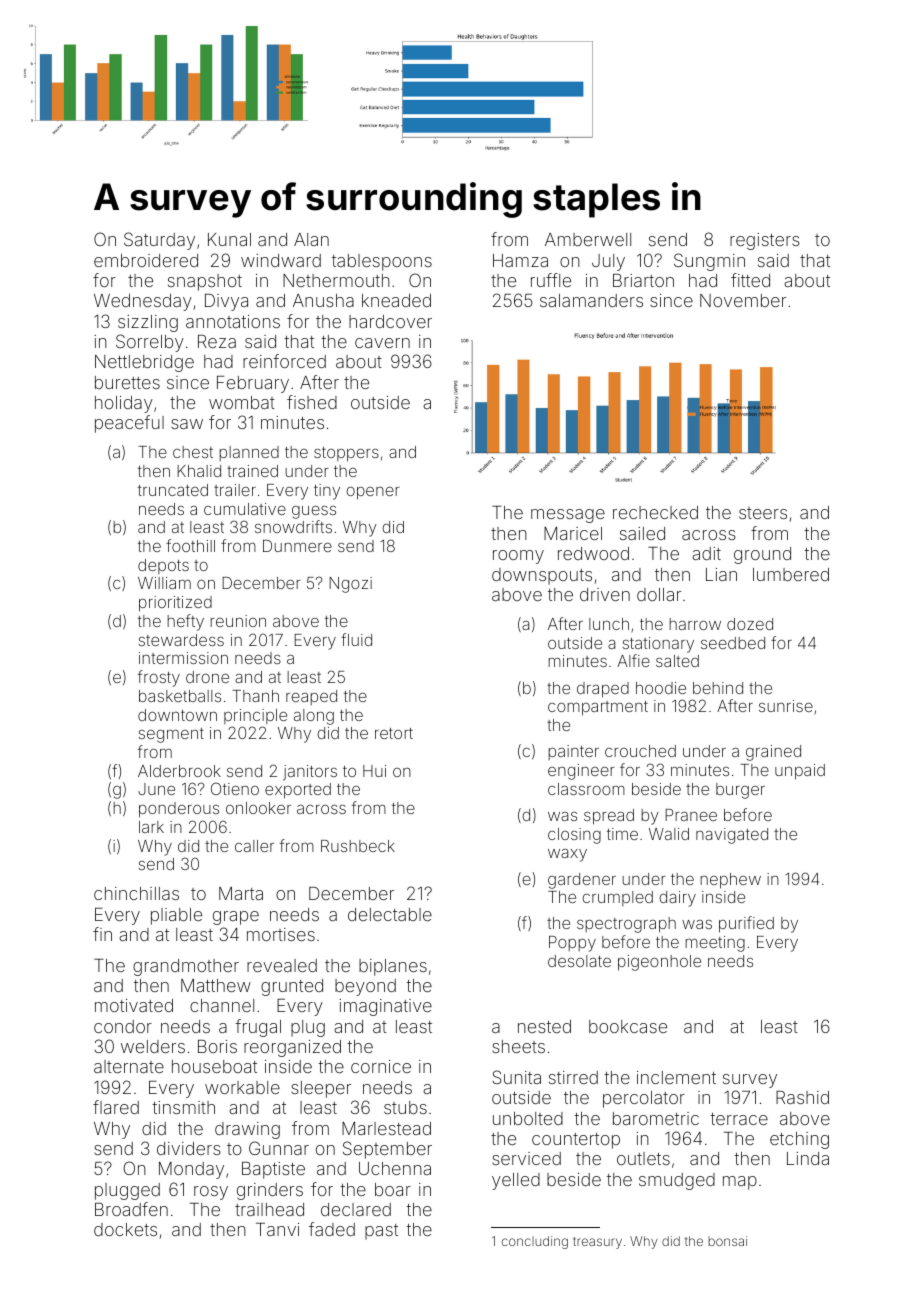 This image has width=924, height=1311. What do you see at coordinates (746, 924) in the image?
I see `purified` at bounding box center [746, 924].
